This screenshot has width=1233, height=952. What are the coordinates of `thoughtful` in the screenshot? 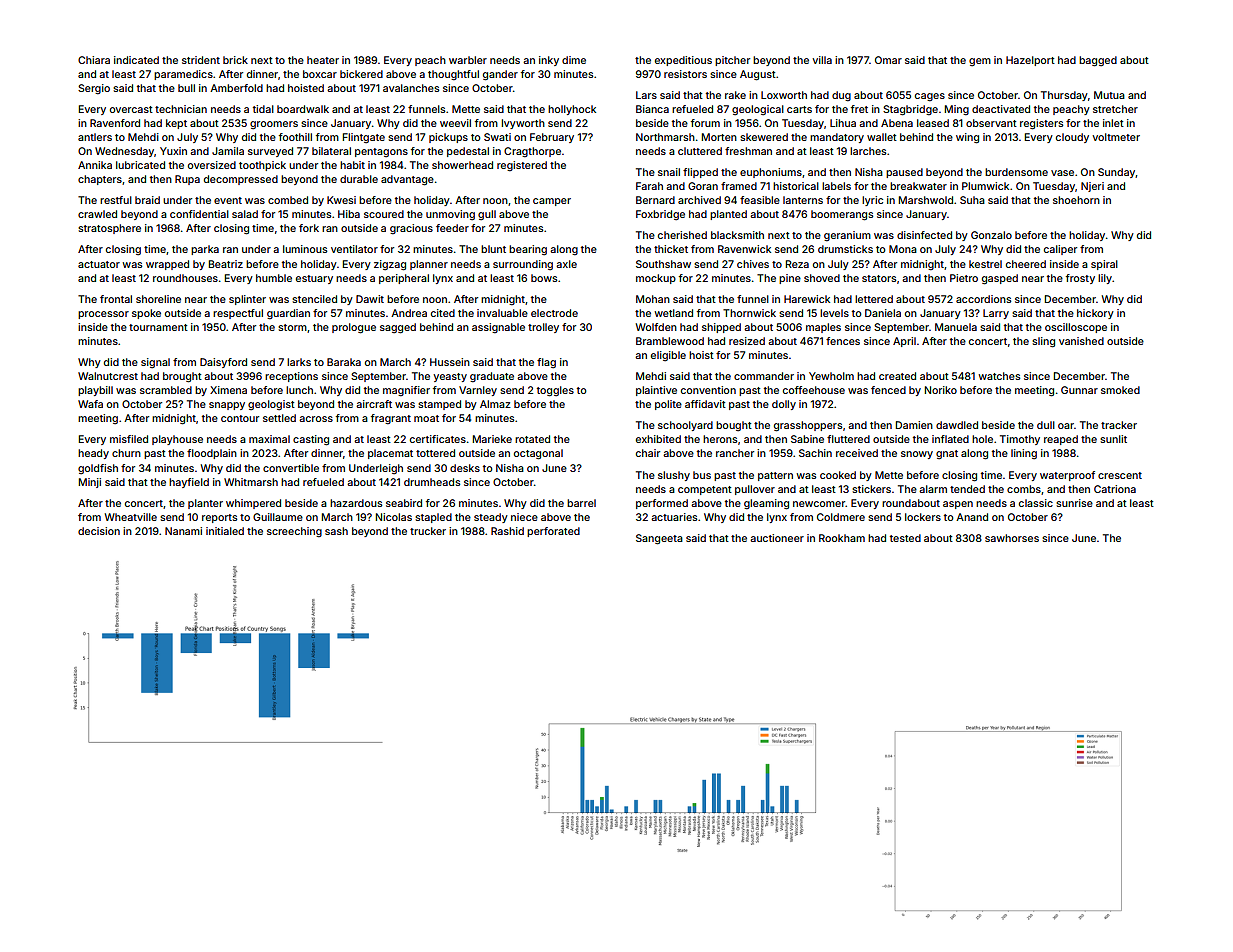 It's located at (453, 75).
